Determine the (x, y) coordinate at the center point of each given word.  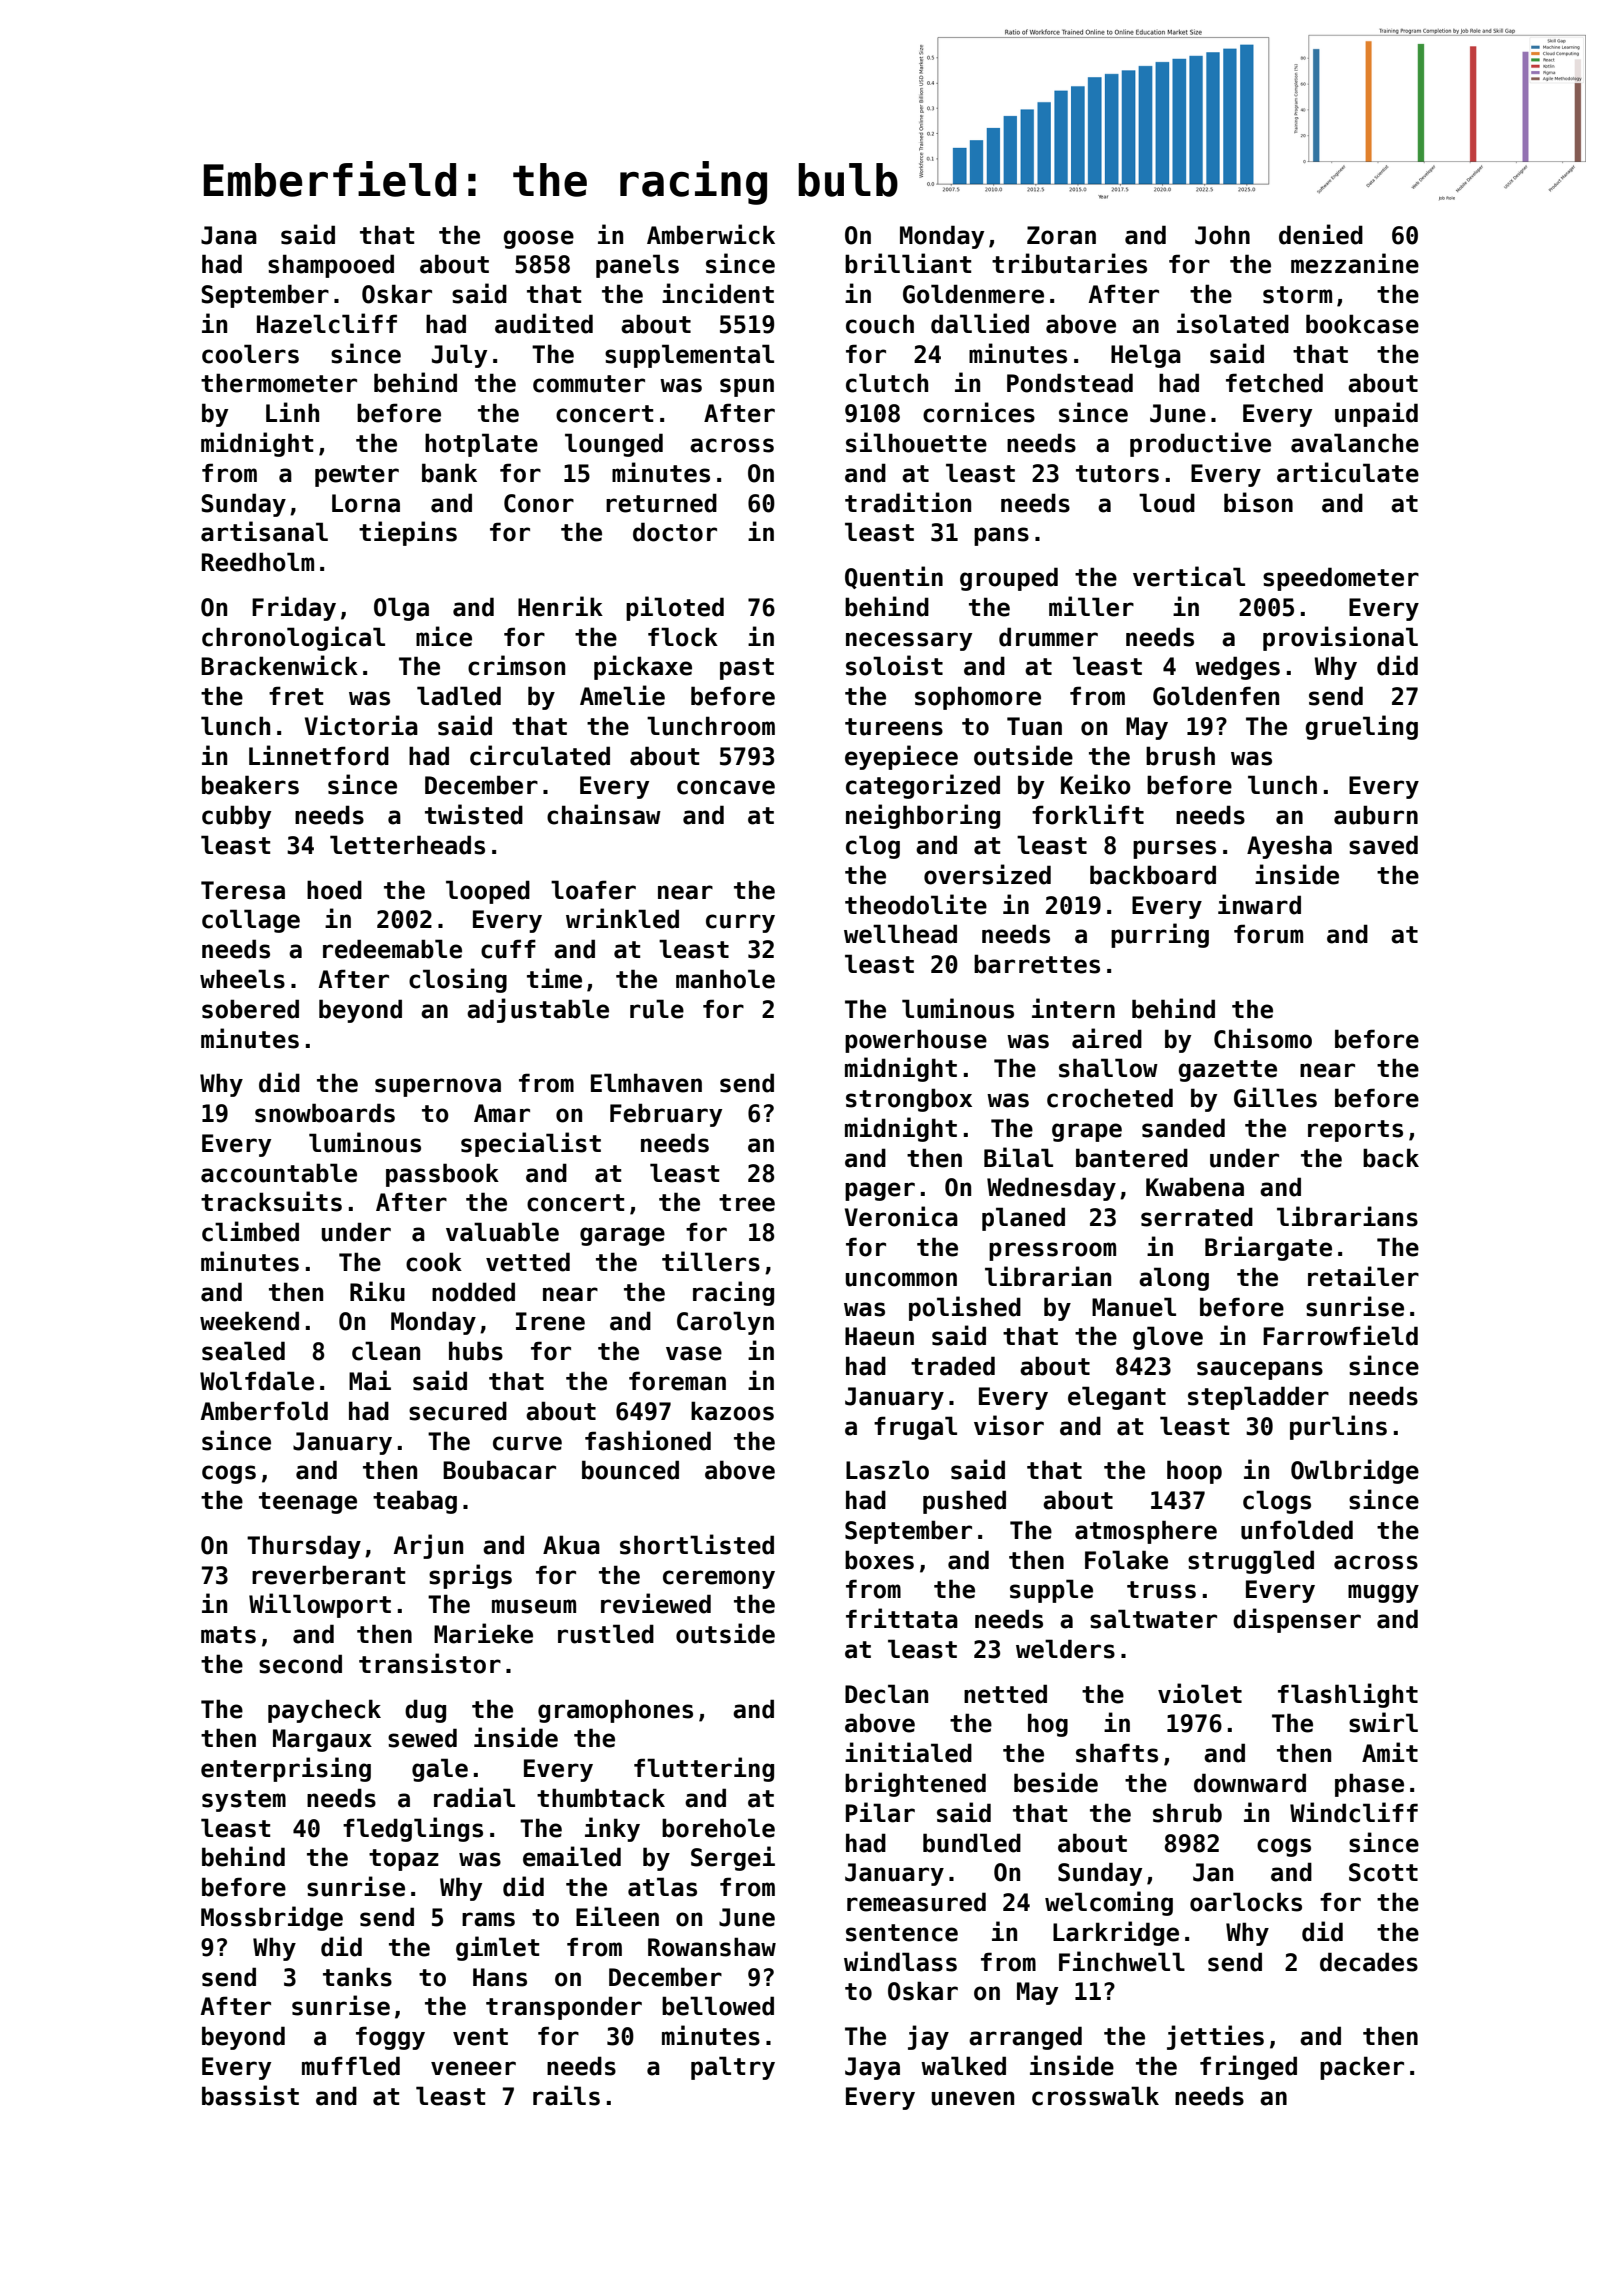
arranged (1025, 2038)
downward (1250, 1783)
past (747, 669)
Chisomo (1263, 1038)
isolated (1233, 323)
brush (1180, 756)
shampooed (331, 266)
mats (228, 1635)
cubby (236, 817)
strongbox (909, 1100)
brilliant (908, 263)
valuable (502, 1232)
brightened (915, 1784)
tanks (357, 1977)
